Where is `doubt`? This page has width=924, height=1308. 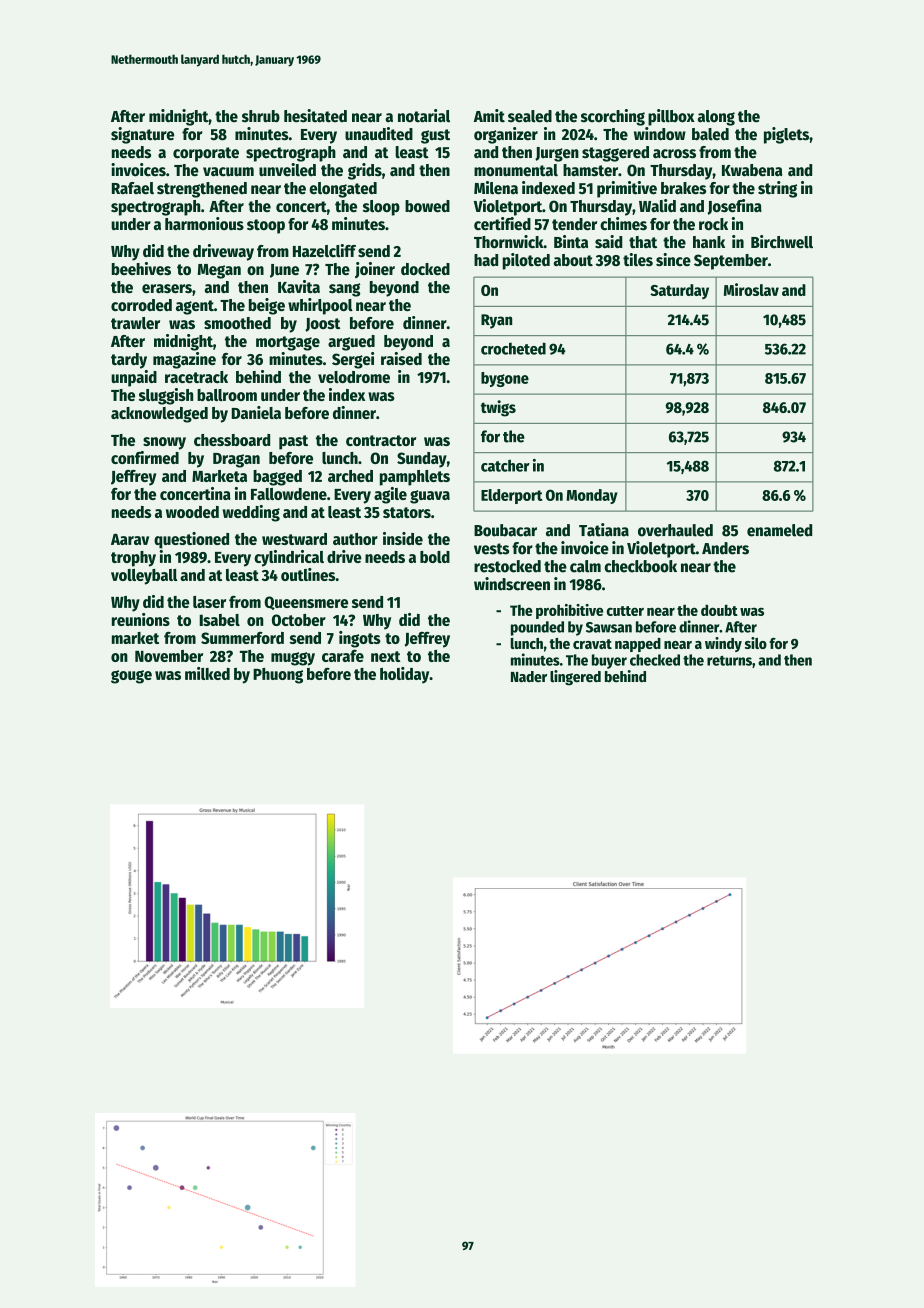
doubt is located at coordinates (719, 610).
